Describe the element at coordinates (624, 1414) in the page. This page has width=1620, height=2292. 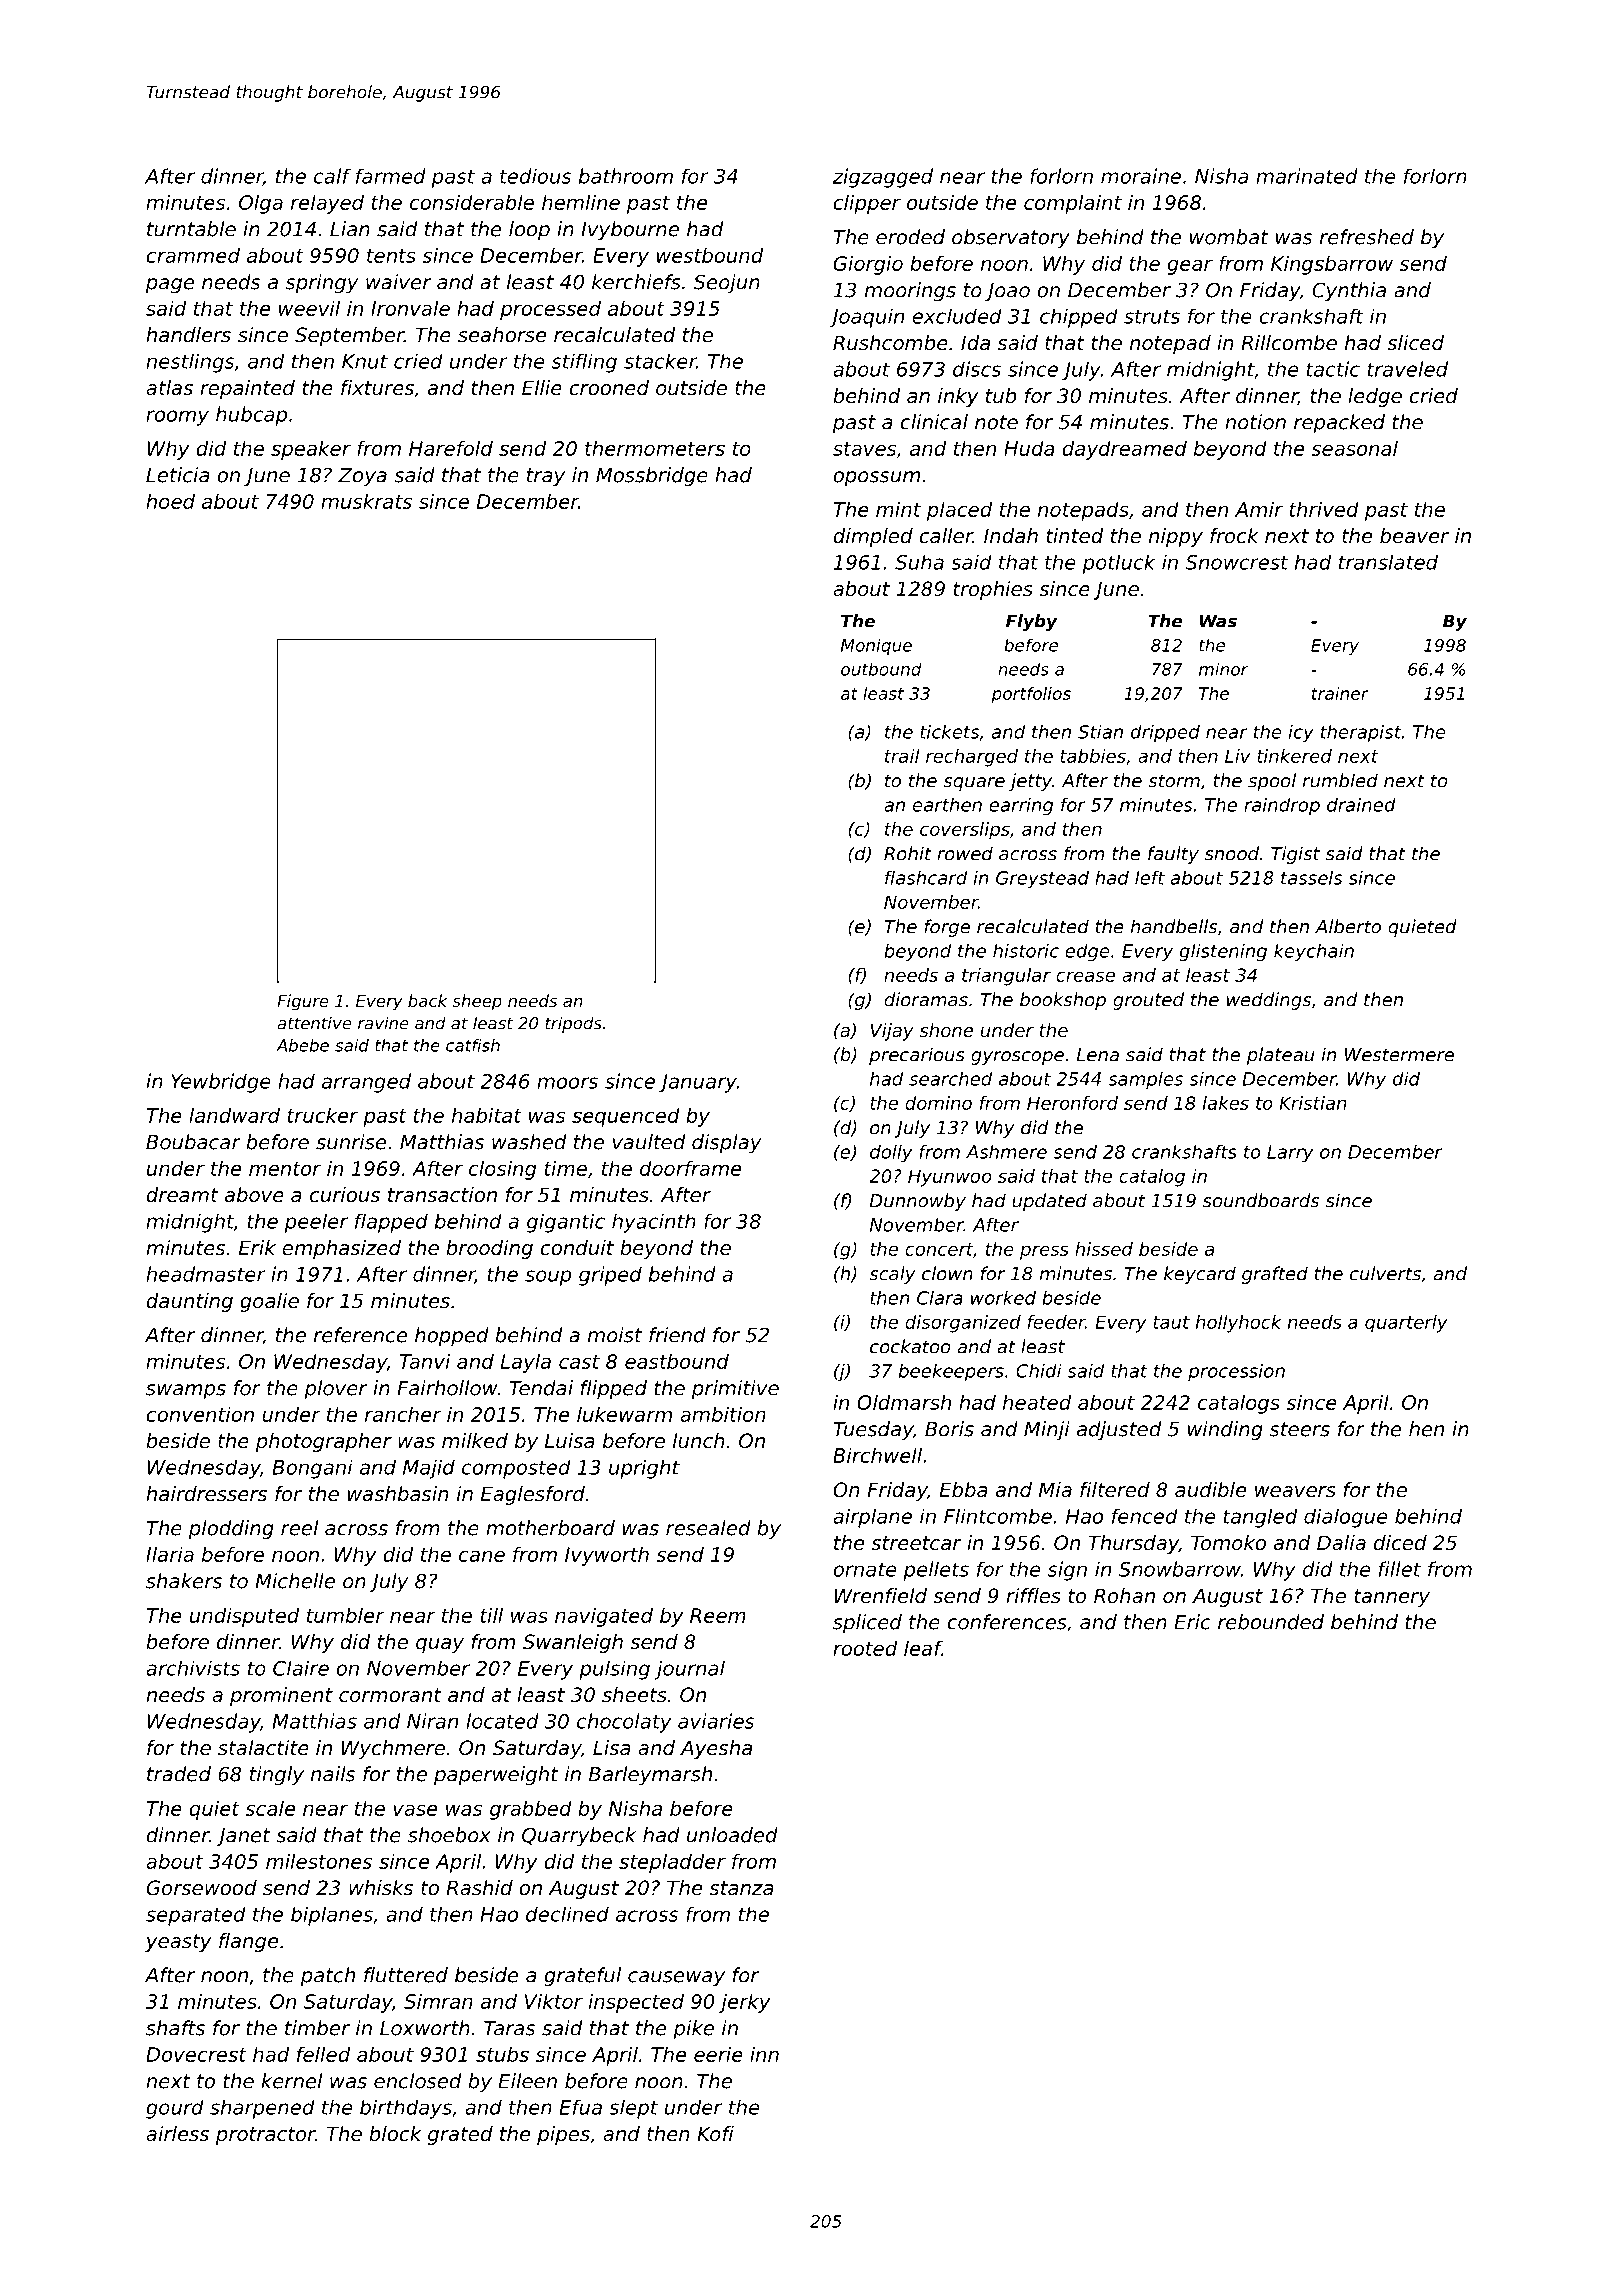
I see `lukewarm` at that location.
